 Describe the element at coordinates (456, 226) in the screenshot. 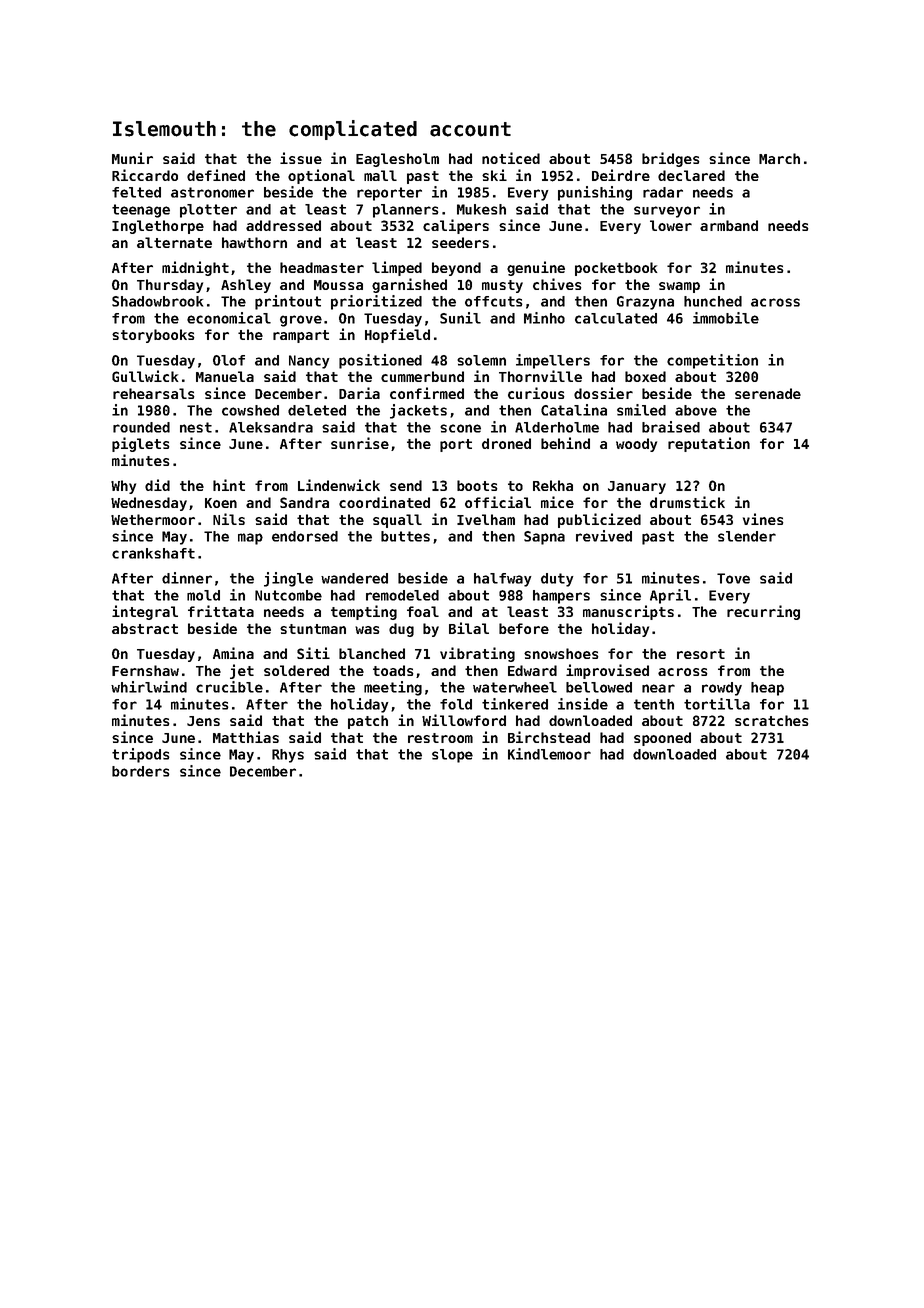

I see `calipers` at that location.
